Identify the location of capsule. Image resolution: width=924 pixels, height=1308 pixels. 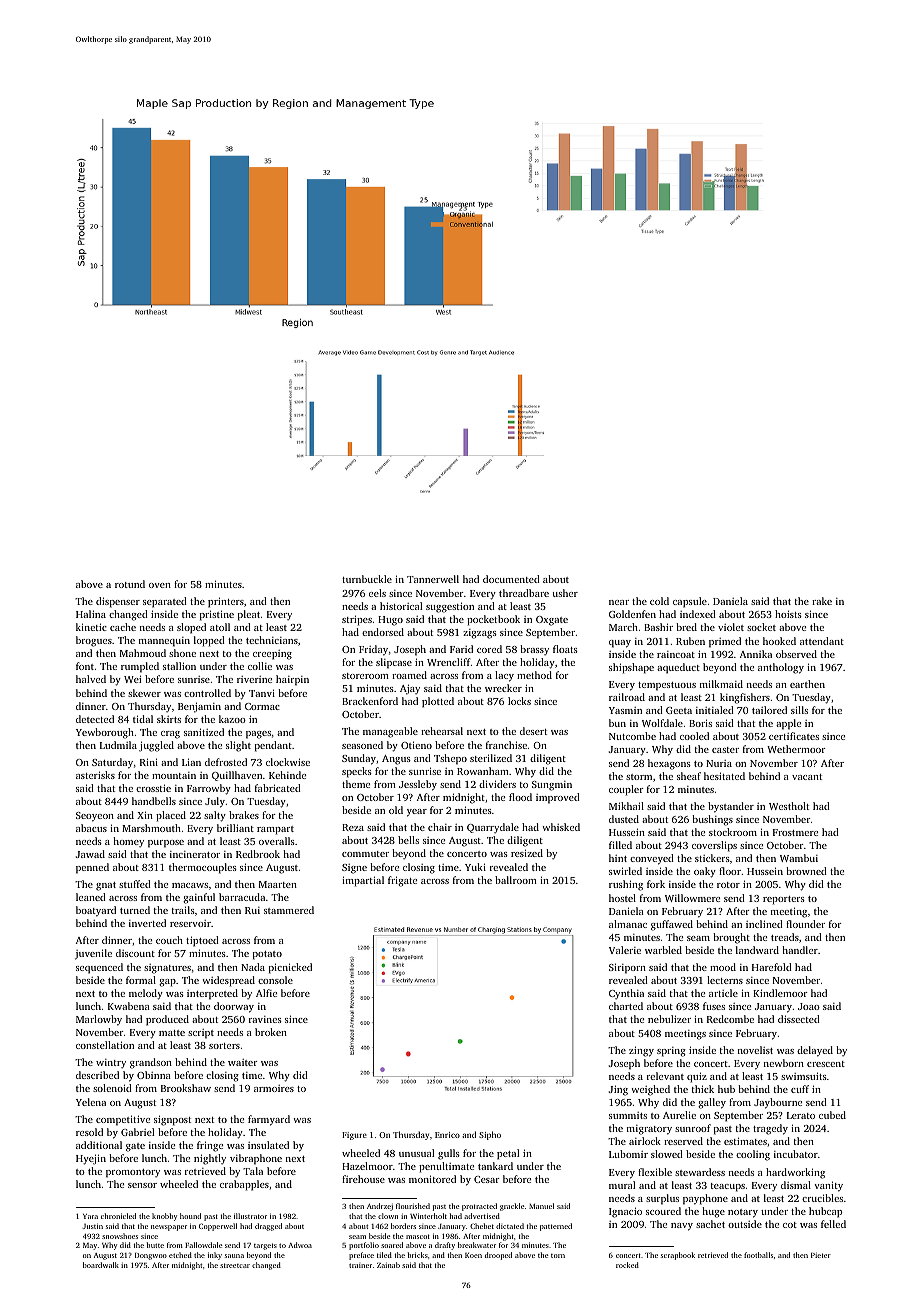
(690, 602).
